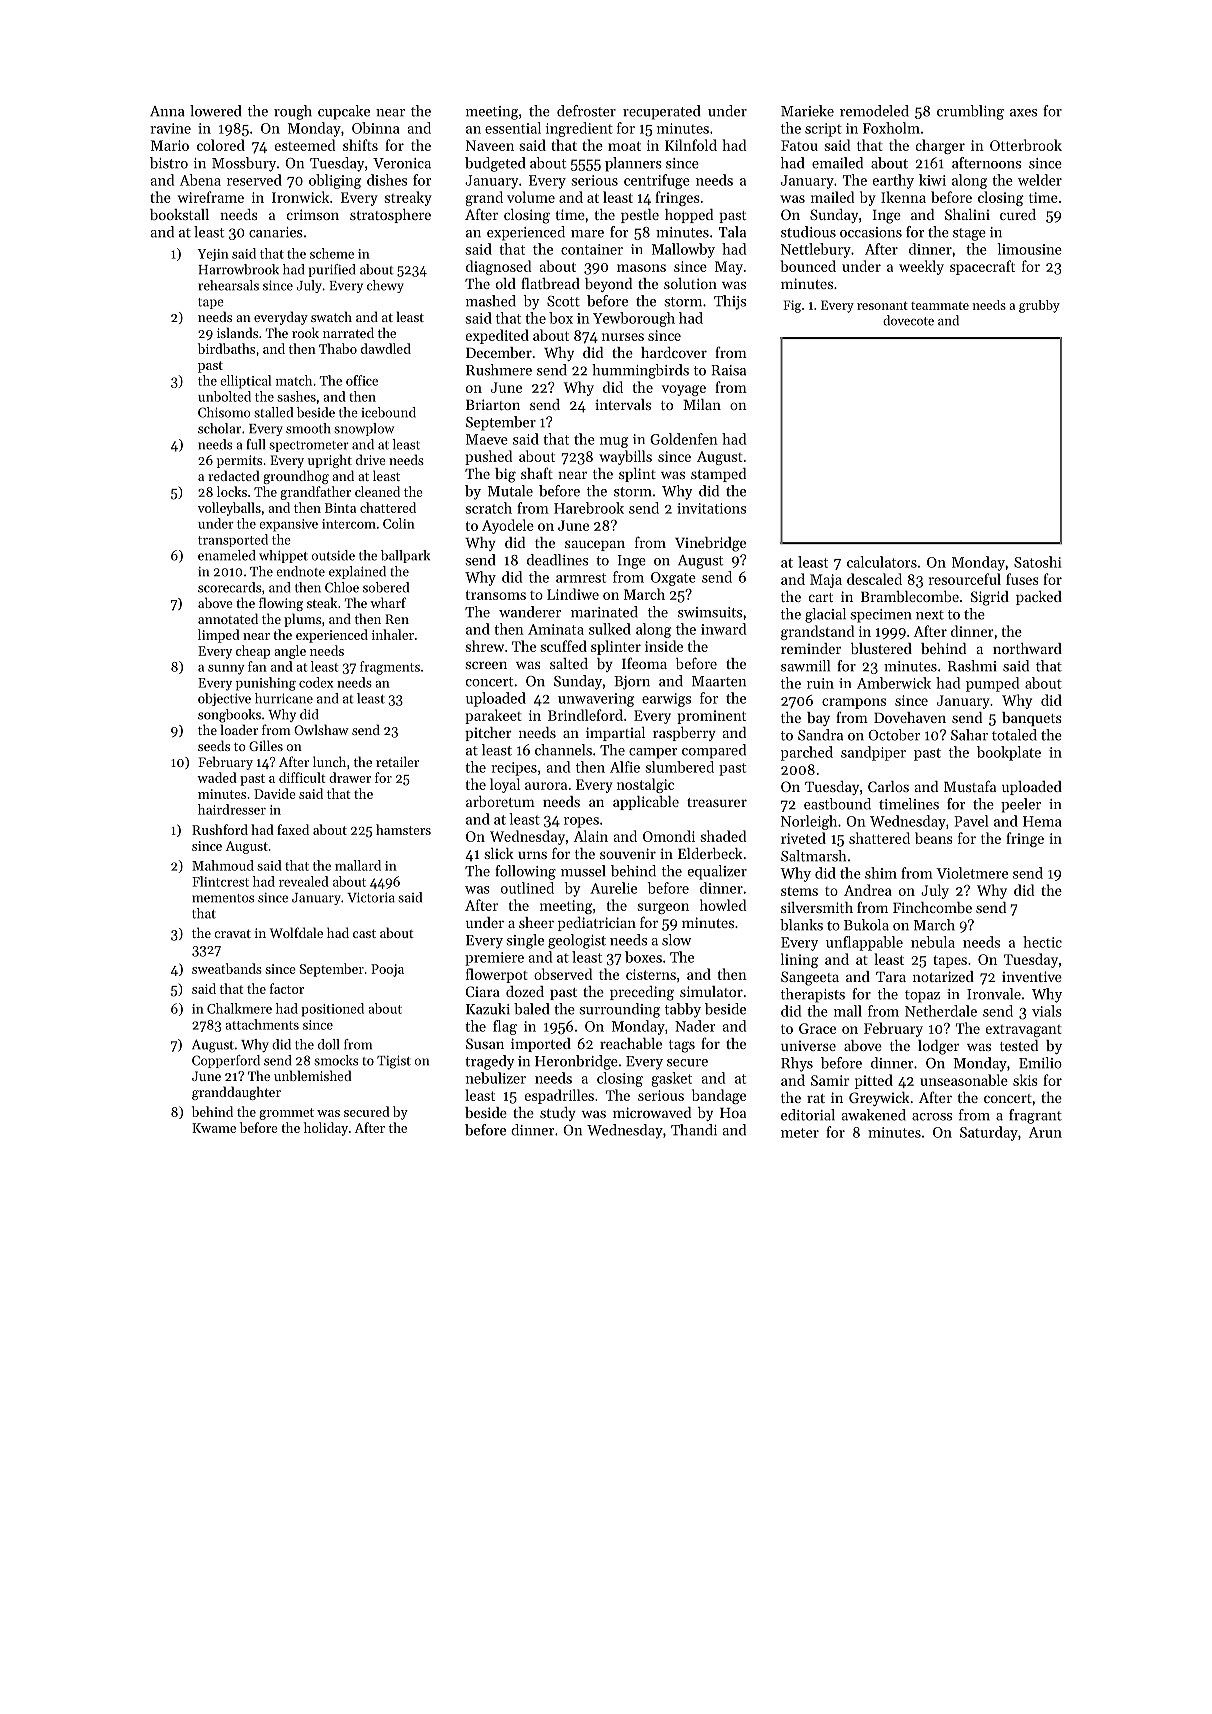  What do you see at coordinates (304, 881) in the screenshot?
I see `revealed` at bounding box center [304, 881].
